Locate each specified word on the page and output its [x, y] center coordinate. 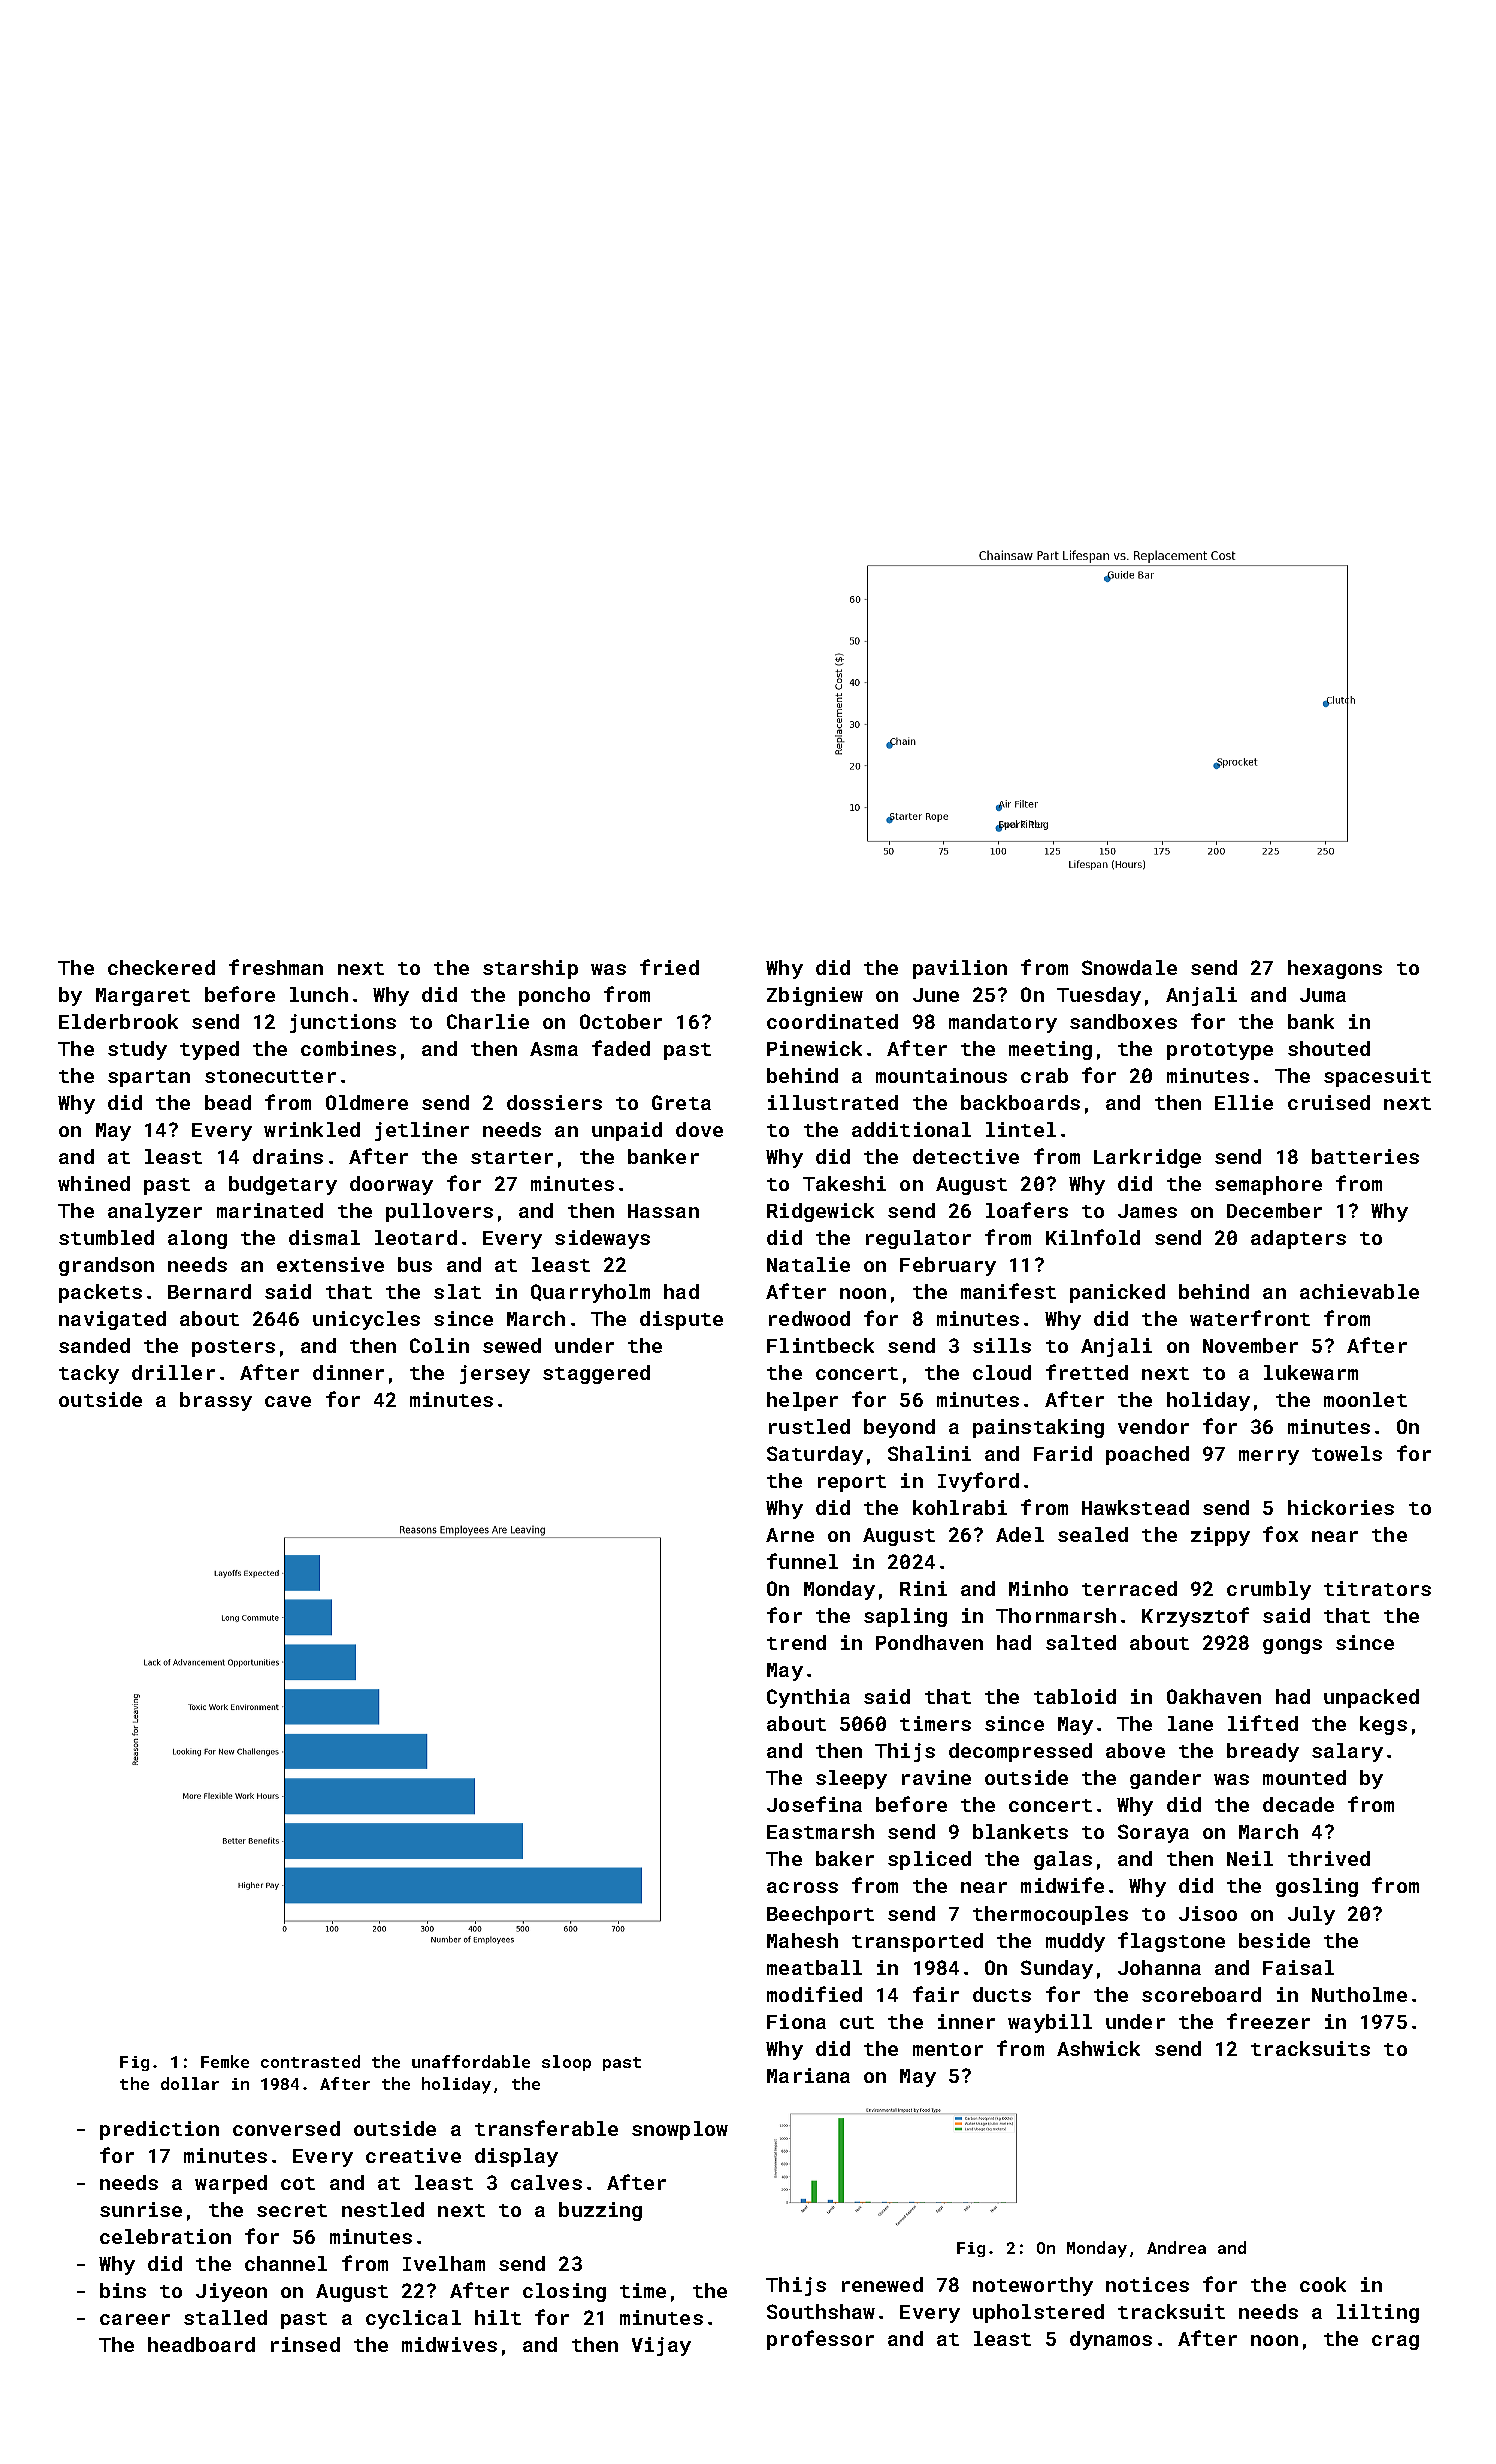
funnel [802, 1561]
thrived [1329, 1858]
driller [173, 1372]
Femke [225, 2061]
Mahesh [802, 1940]
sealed [1093, 1534]
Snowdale [1129, 967]
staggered [596, 1374]
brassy [216, 1401]
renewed [882, 2284]
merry [1269, 1457]
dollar [190, 2083]
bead [228, 1102]
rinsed [305, 2344]
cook [1323, 2284]
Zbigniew [815, 996]
